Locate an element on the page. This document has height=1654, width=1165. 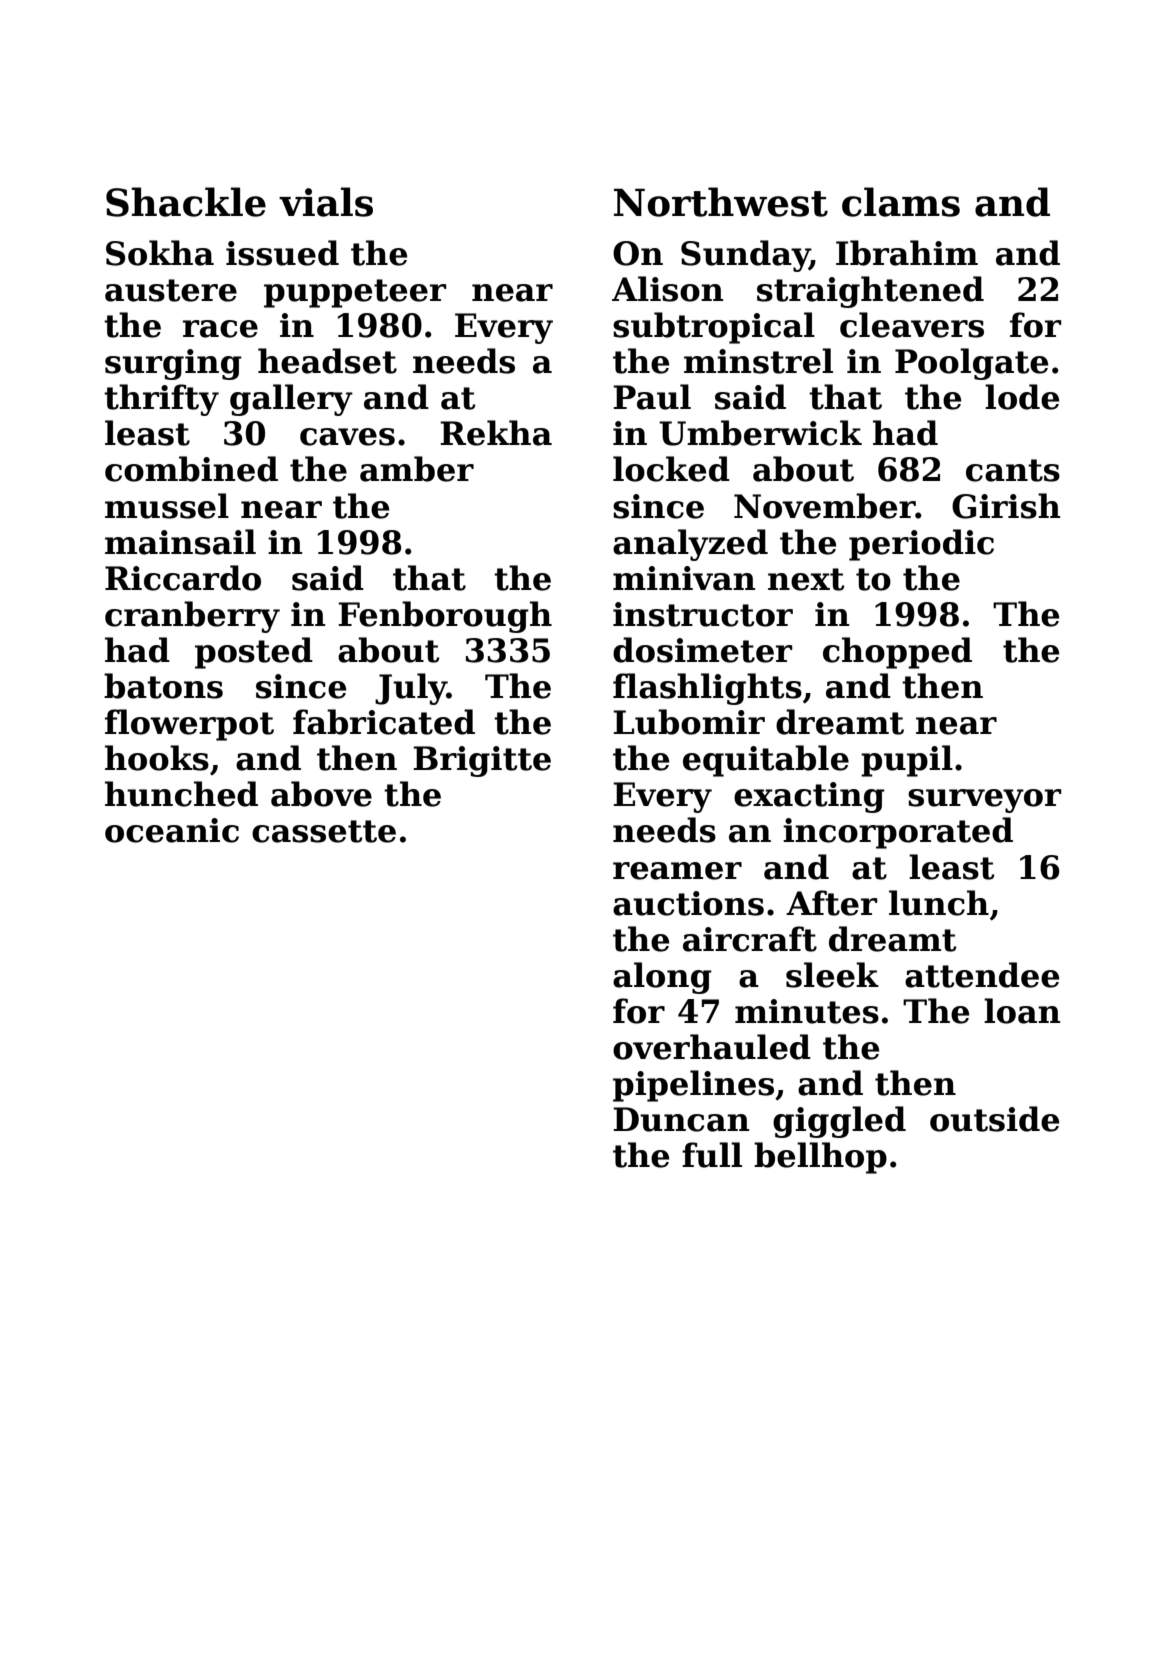
oceanic is located at coordinates (172, 830).
